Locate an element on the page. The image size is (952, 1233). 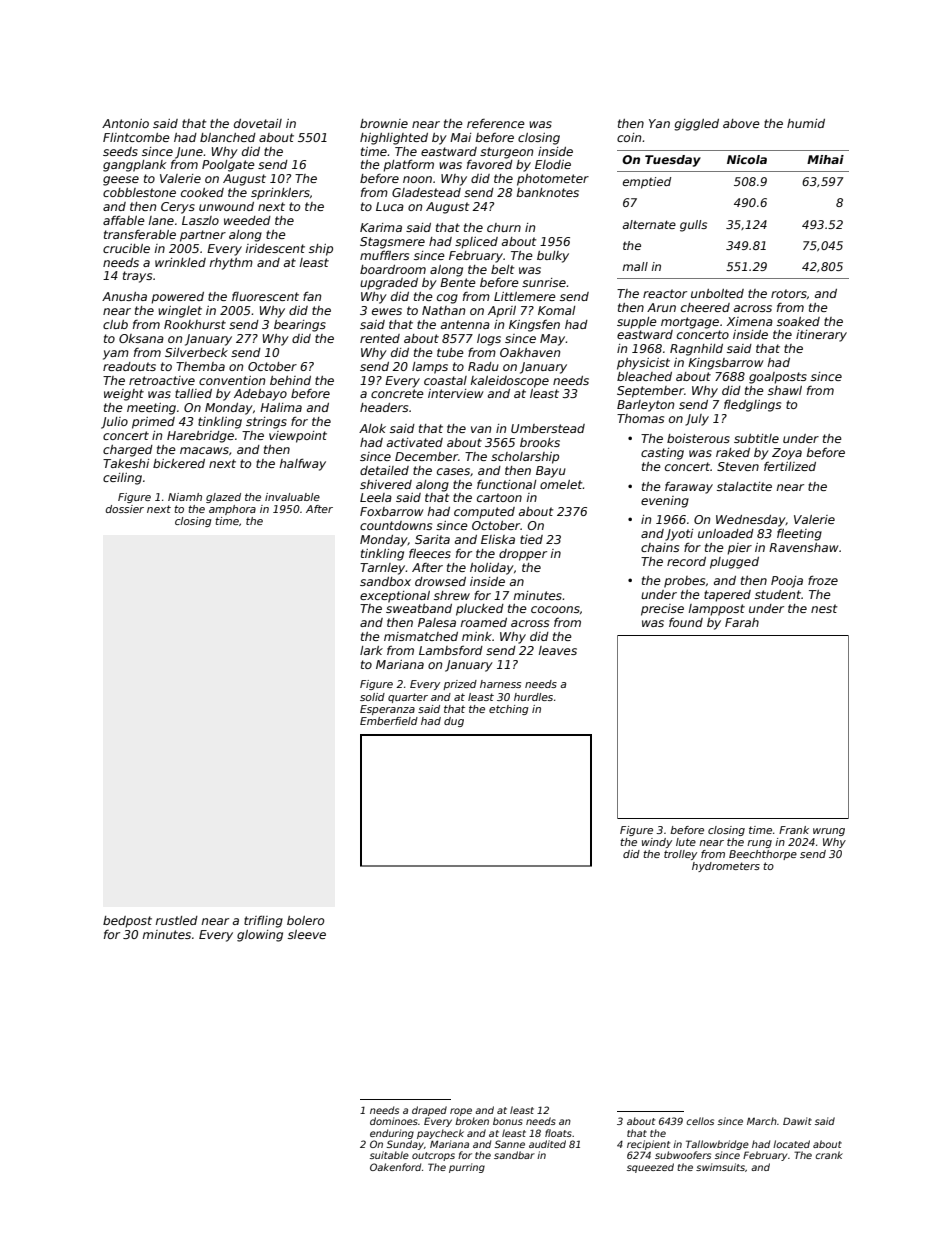
Mihai is located at coordinates (825, 159).
